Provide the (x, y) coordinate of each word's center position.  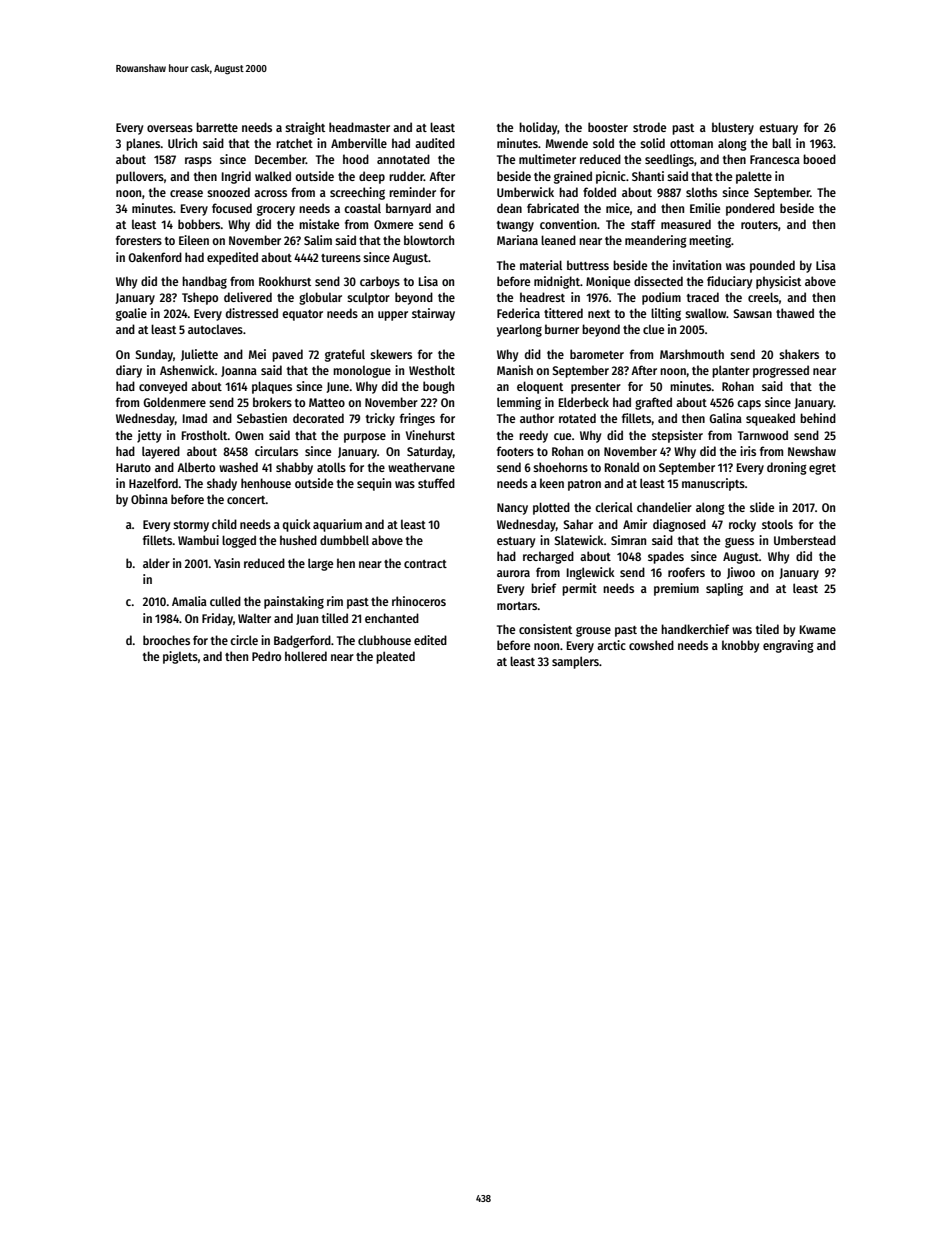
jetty (149, 436)
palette (754, 177)
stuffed (436, 483)
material (541, 265)
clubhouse (384, 640)
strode (649, 127)
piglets (180, 657)
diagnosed (679, 525)
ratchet (294, 143)
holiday (538, 128)
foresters (139, 240)
